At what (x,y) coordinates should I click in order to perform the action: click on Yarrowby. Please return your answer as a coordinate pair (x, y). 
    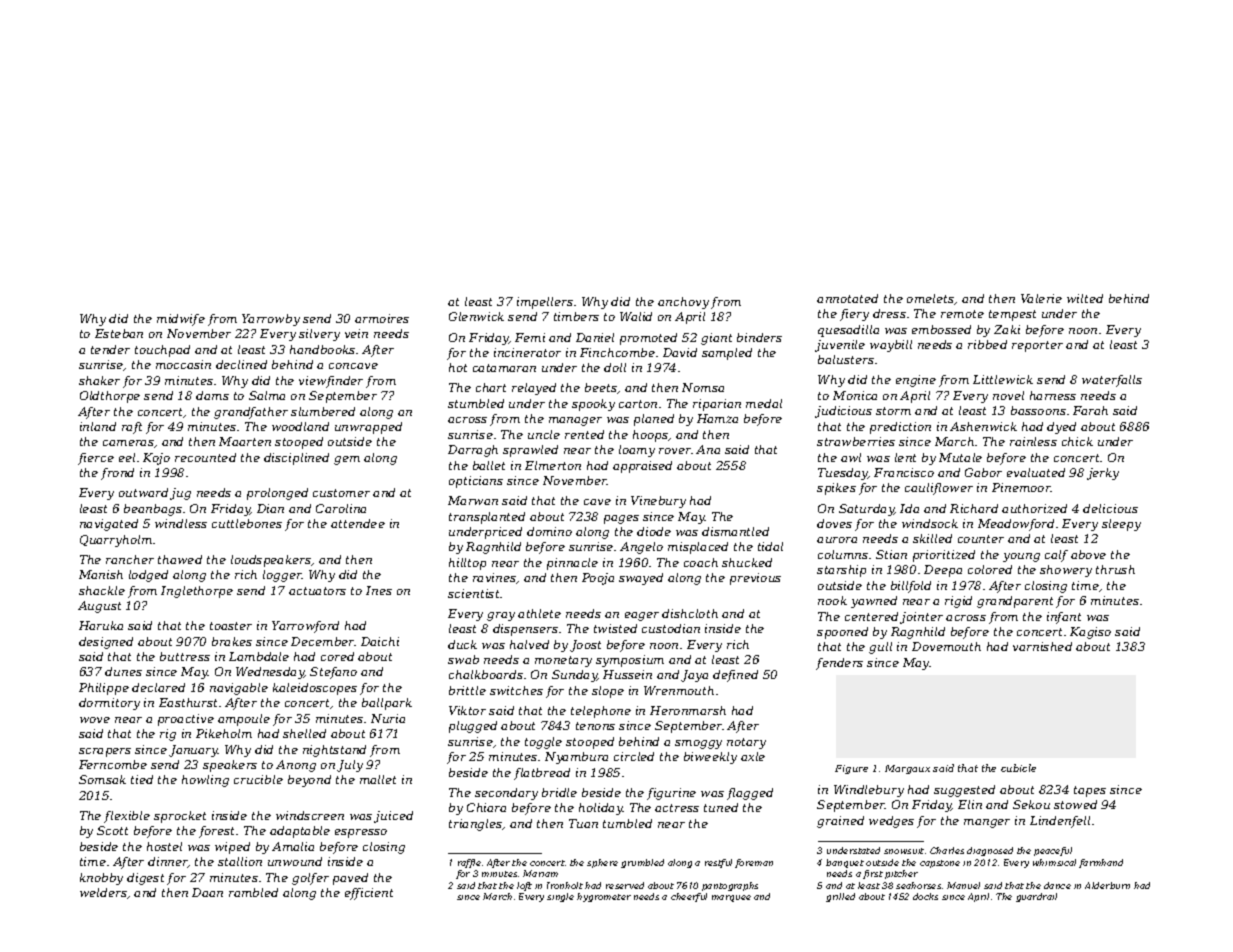
    Looking at the image, I should click on (271, 320).
